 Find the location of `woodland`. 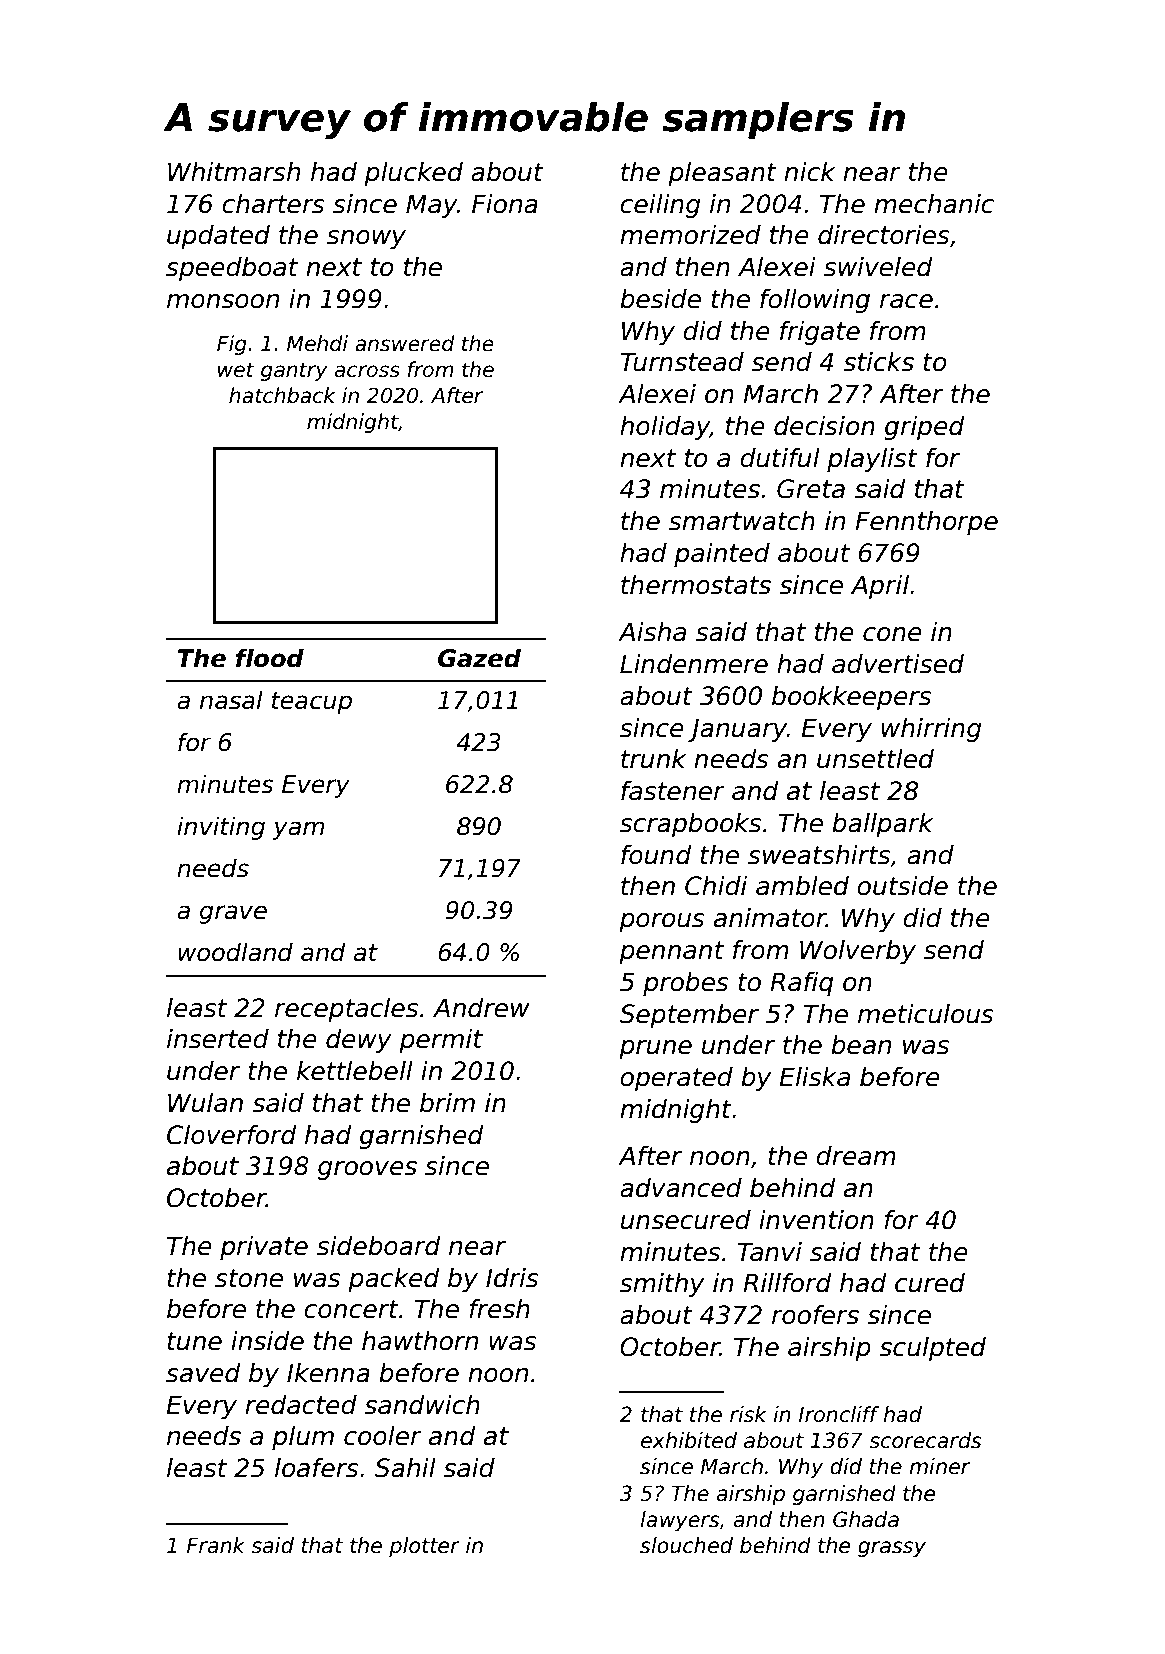

woodland is located at coordinates (235, 952).
